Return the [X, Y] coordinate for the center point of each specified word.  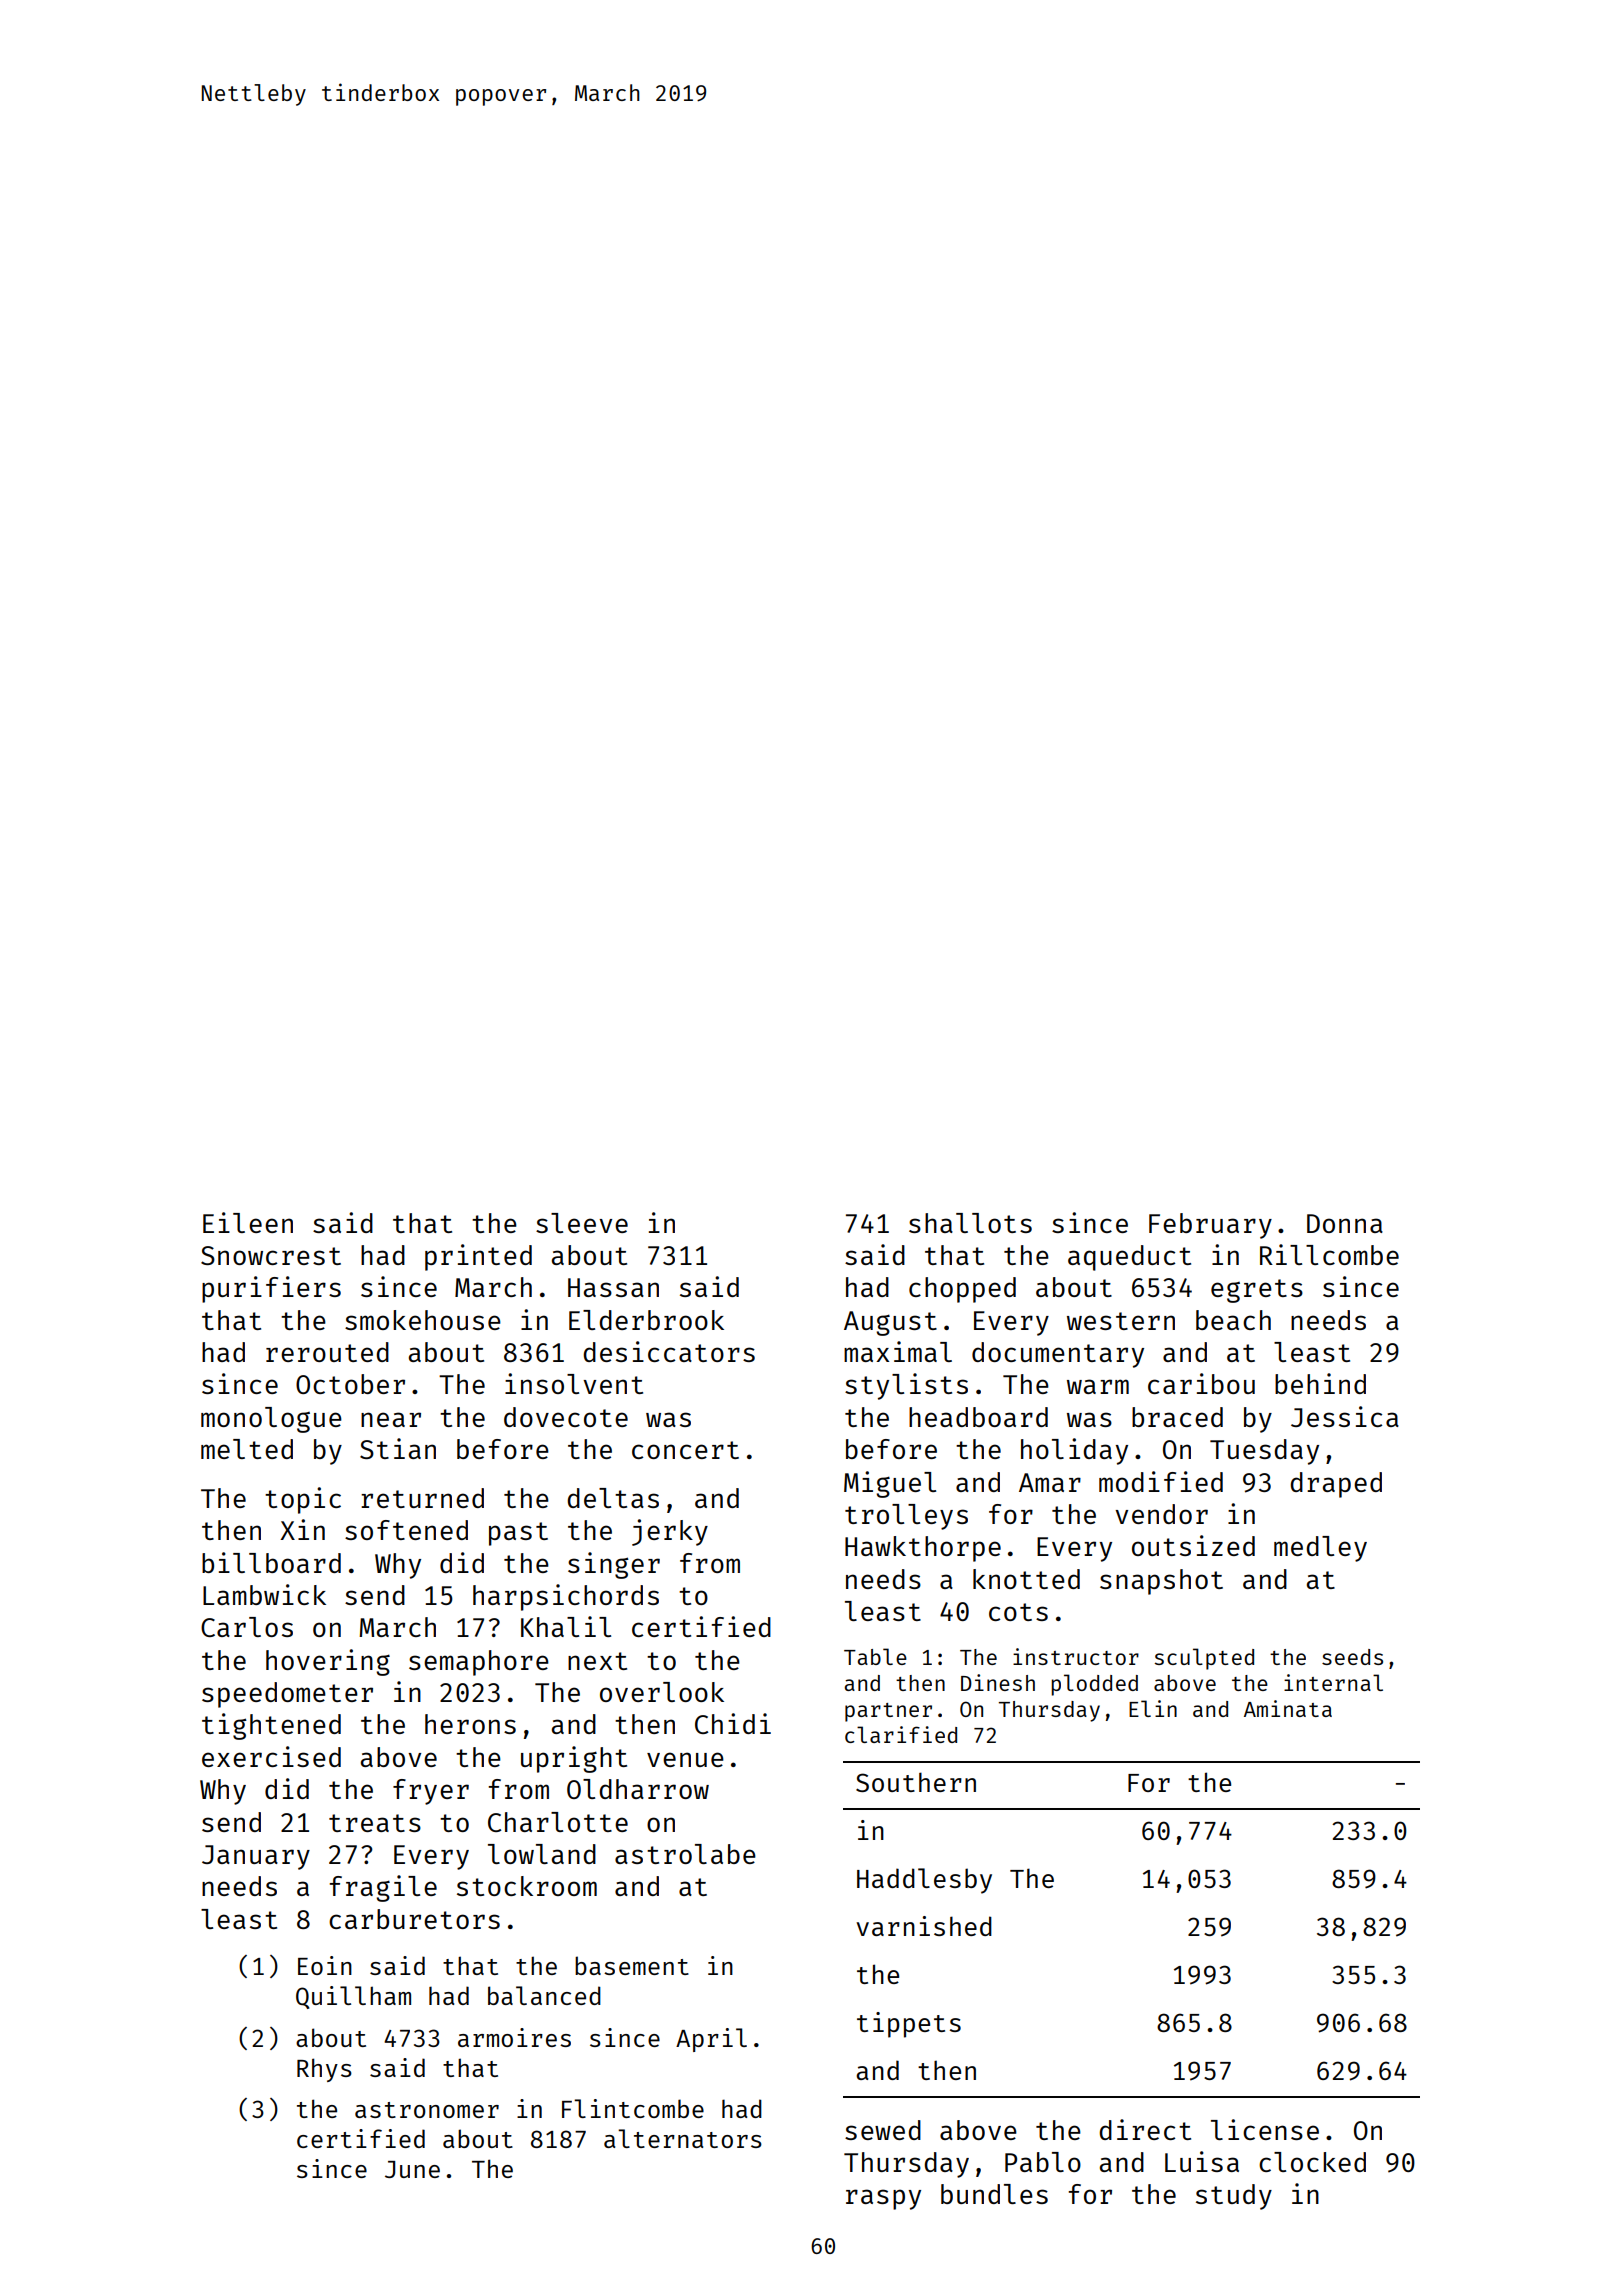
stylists [906, 1386]
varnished [924, 1926]
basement [632, 1965]
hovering [328, 1662]
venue [685, 1759]
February [1210, 1226]
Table [875, 1656]
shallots [970, 1223]
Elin [1153, 1708]
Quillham [353, 1997]
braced [1177, 1417]
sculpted [1204, 1659]
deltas [613, 1498]
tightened [271, 1726]
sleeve [582, 1223]
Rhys [324, 2070]
